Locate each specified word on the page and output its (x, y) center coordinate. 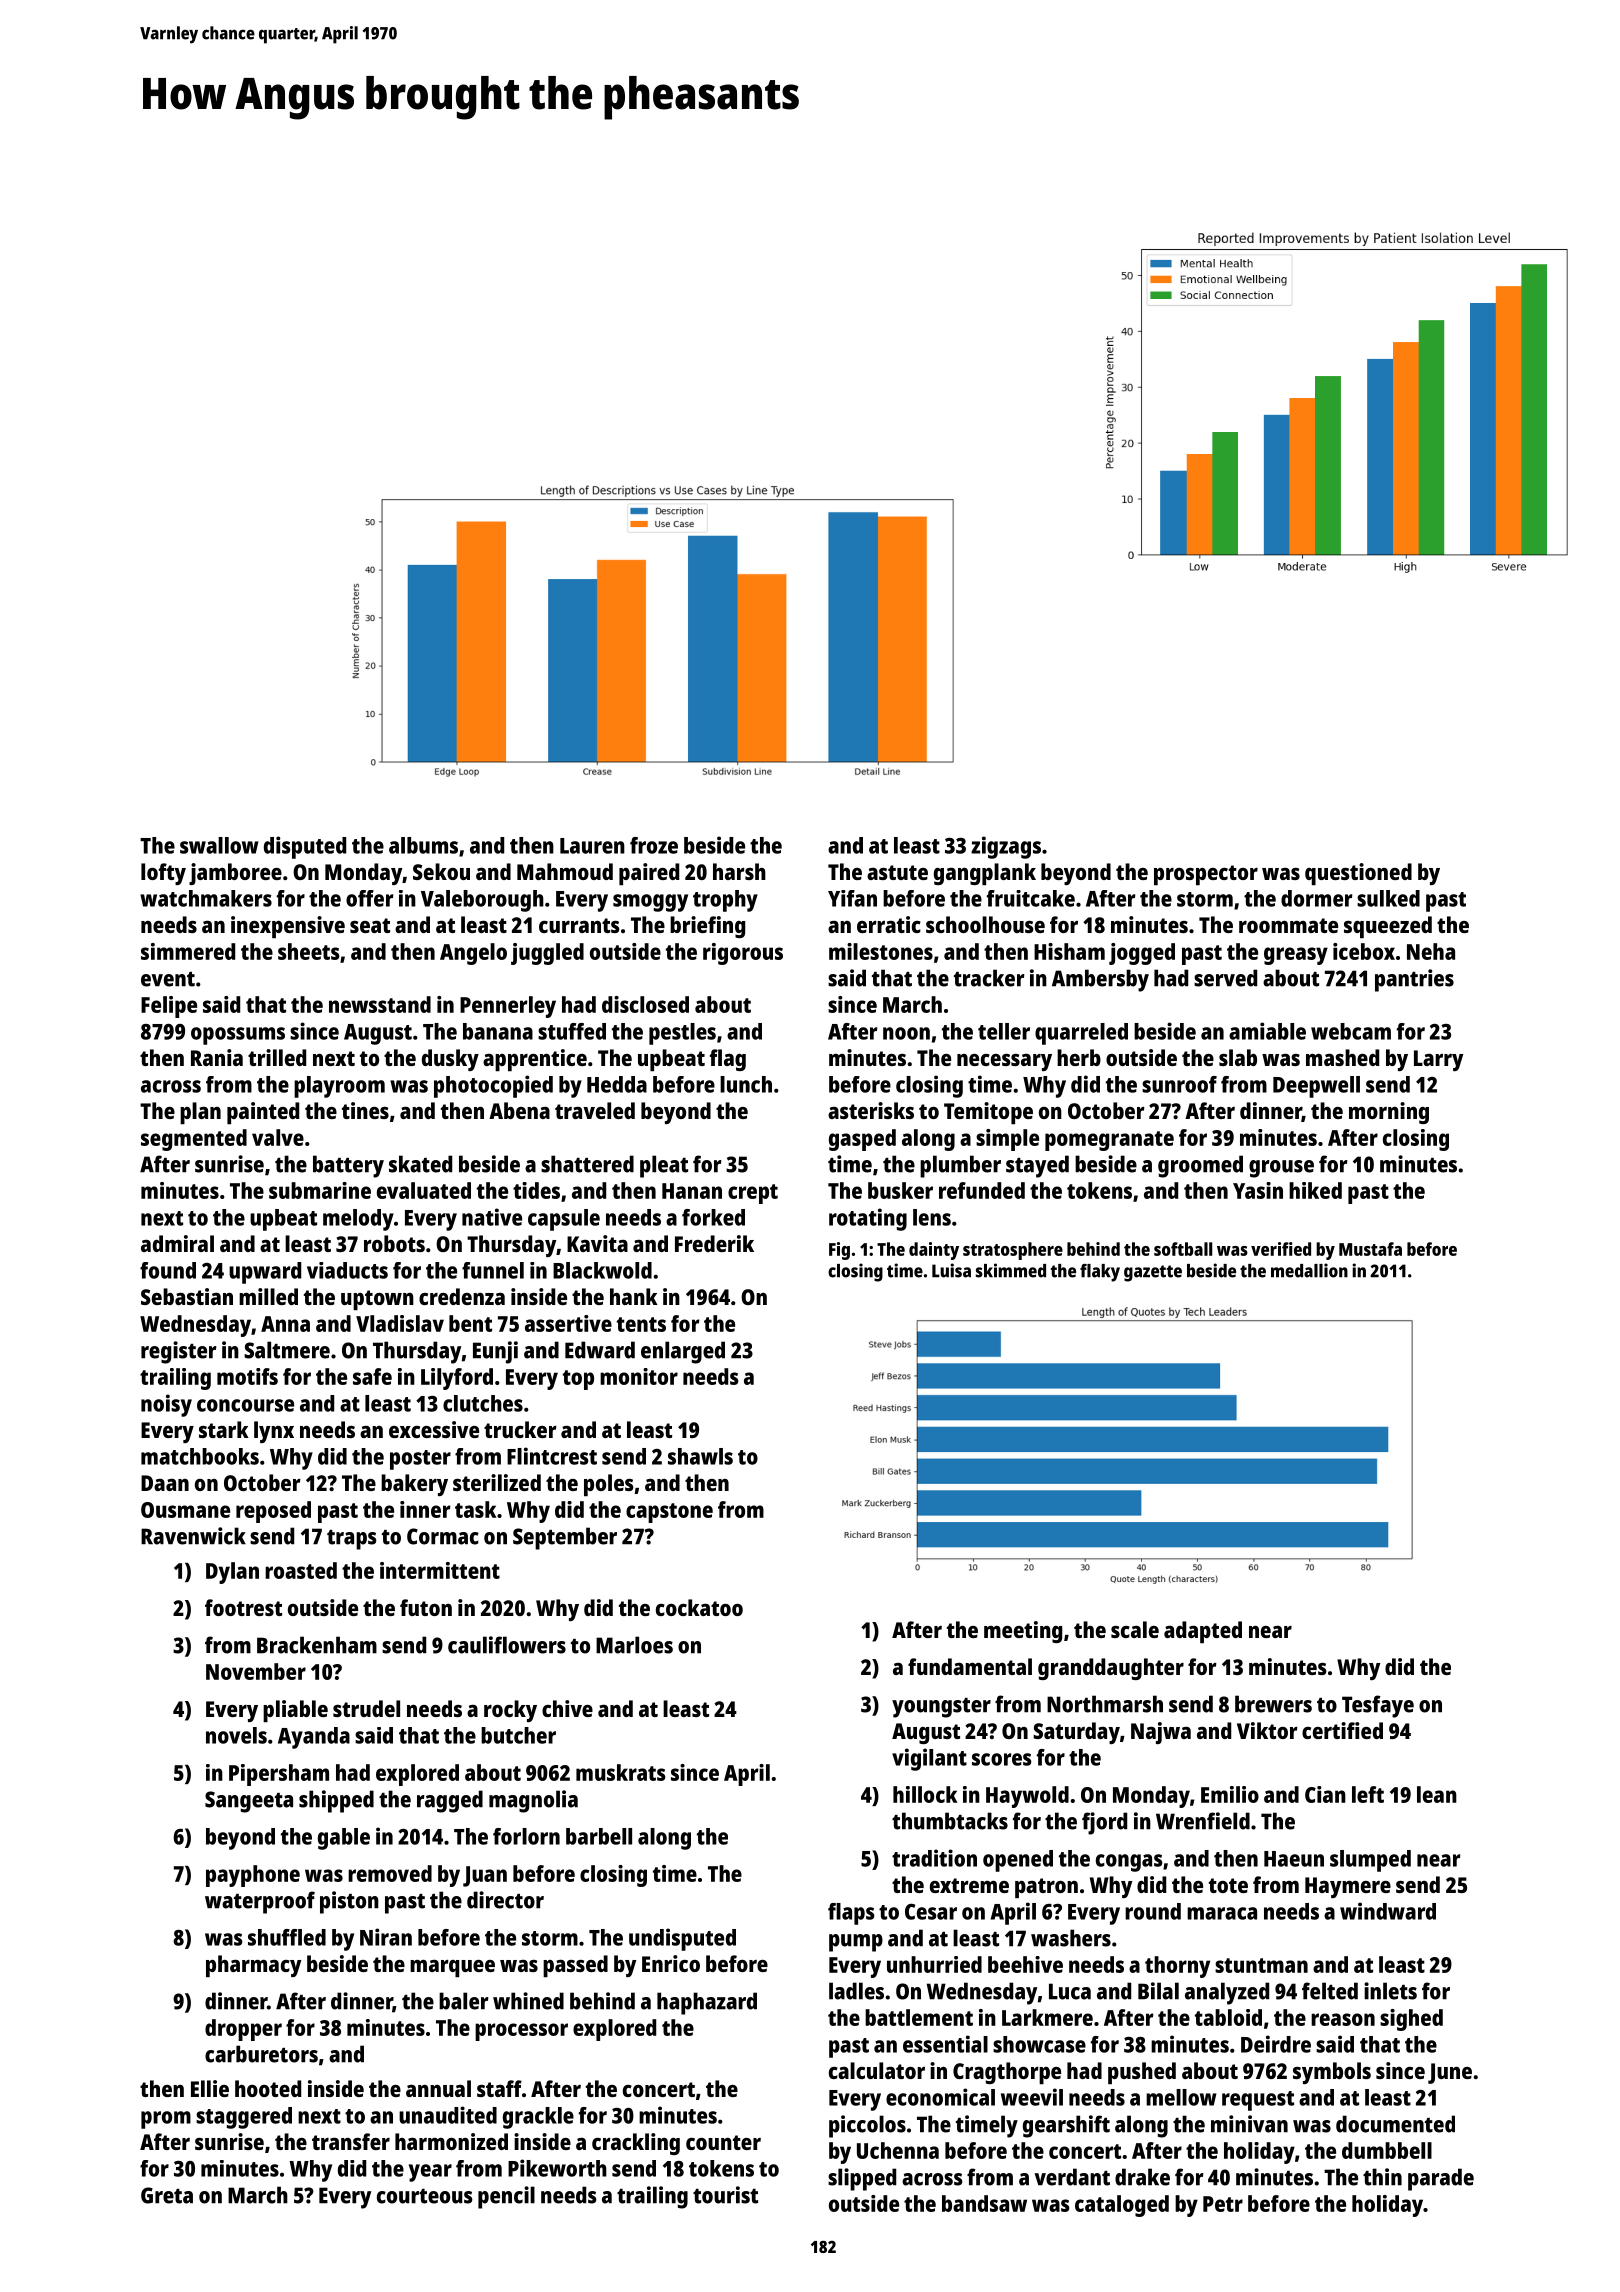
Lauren (592, 846)
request (1258, 2101)
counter (723, 2142)
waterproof (260, 1902)
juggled (547, 954)
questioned (1358, 874)
